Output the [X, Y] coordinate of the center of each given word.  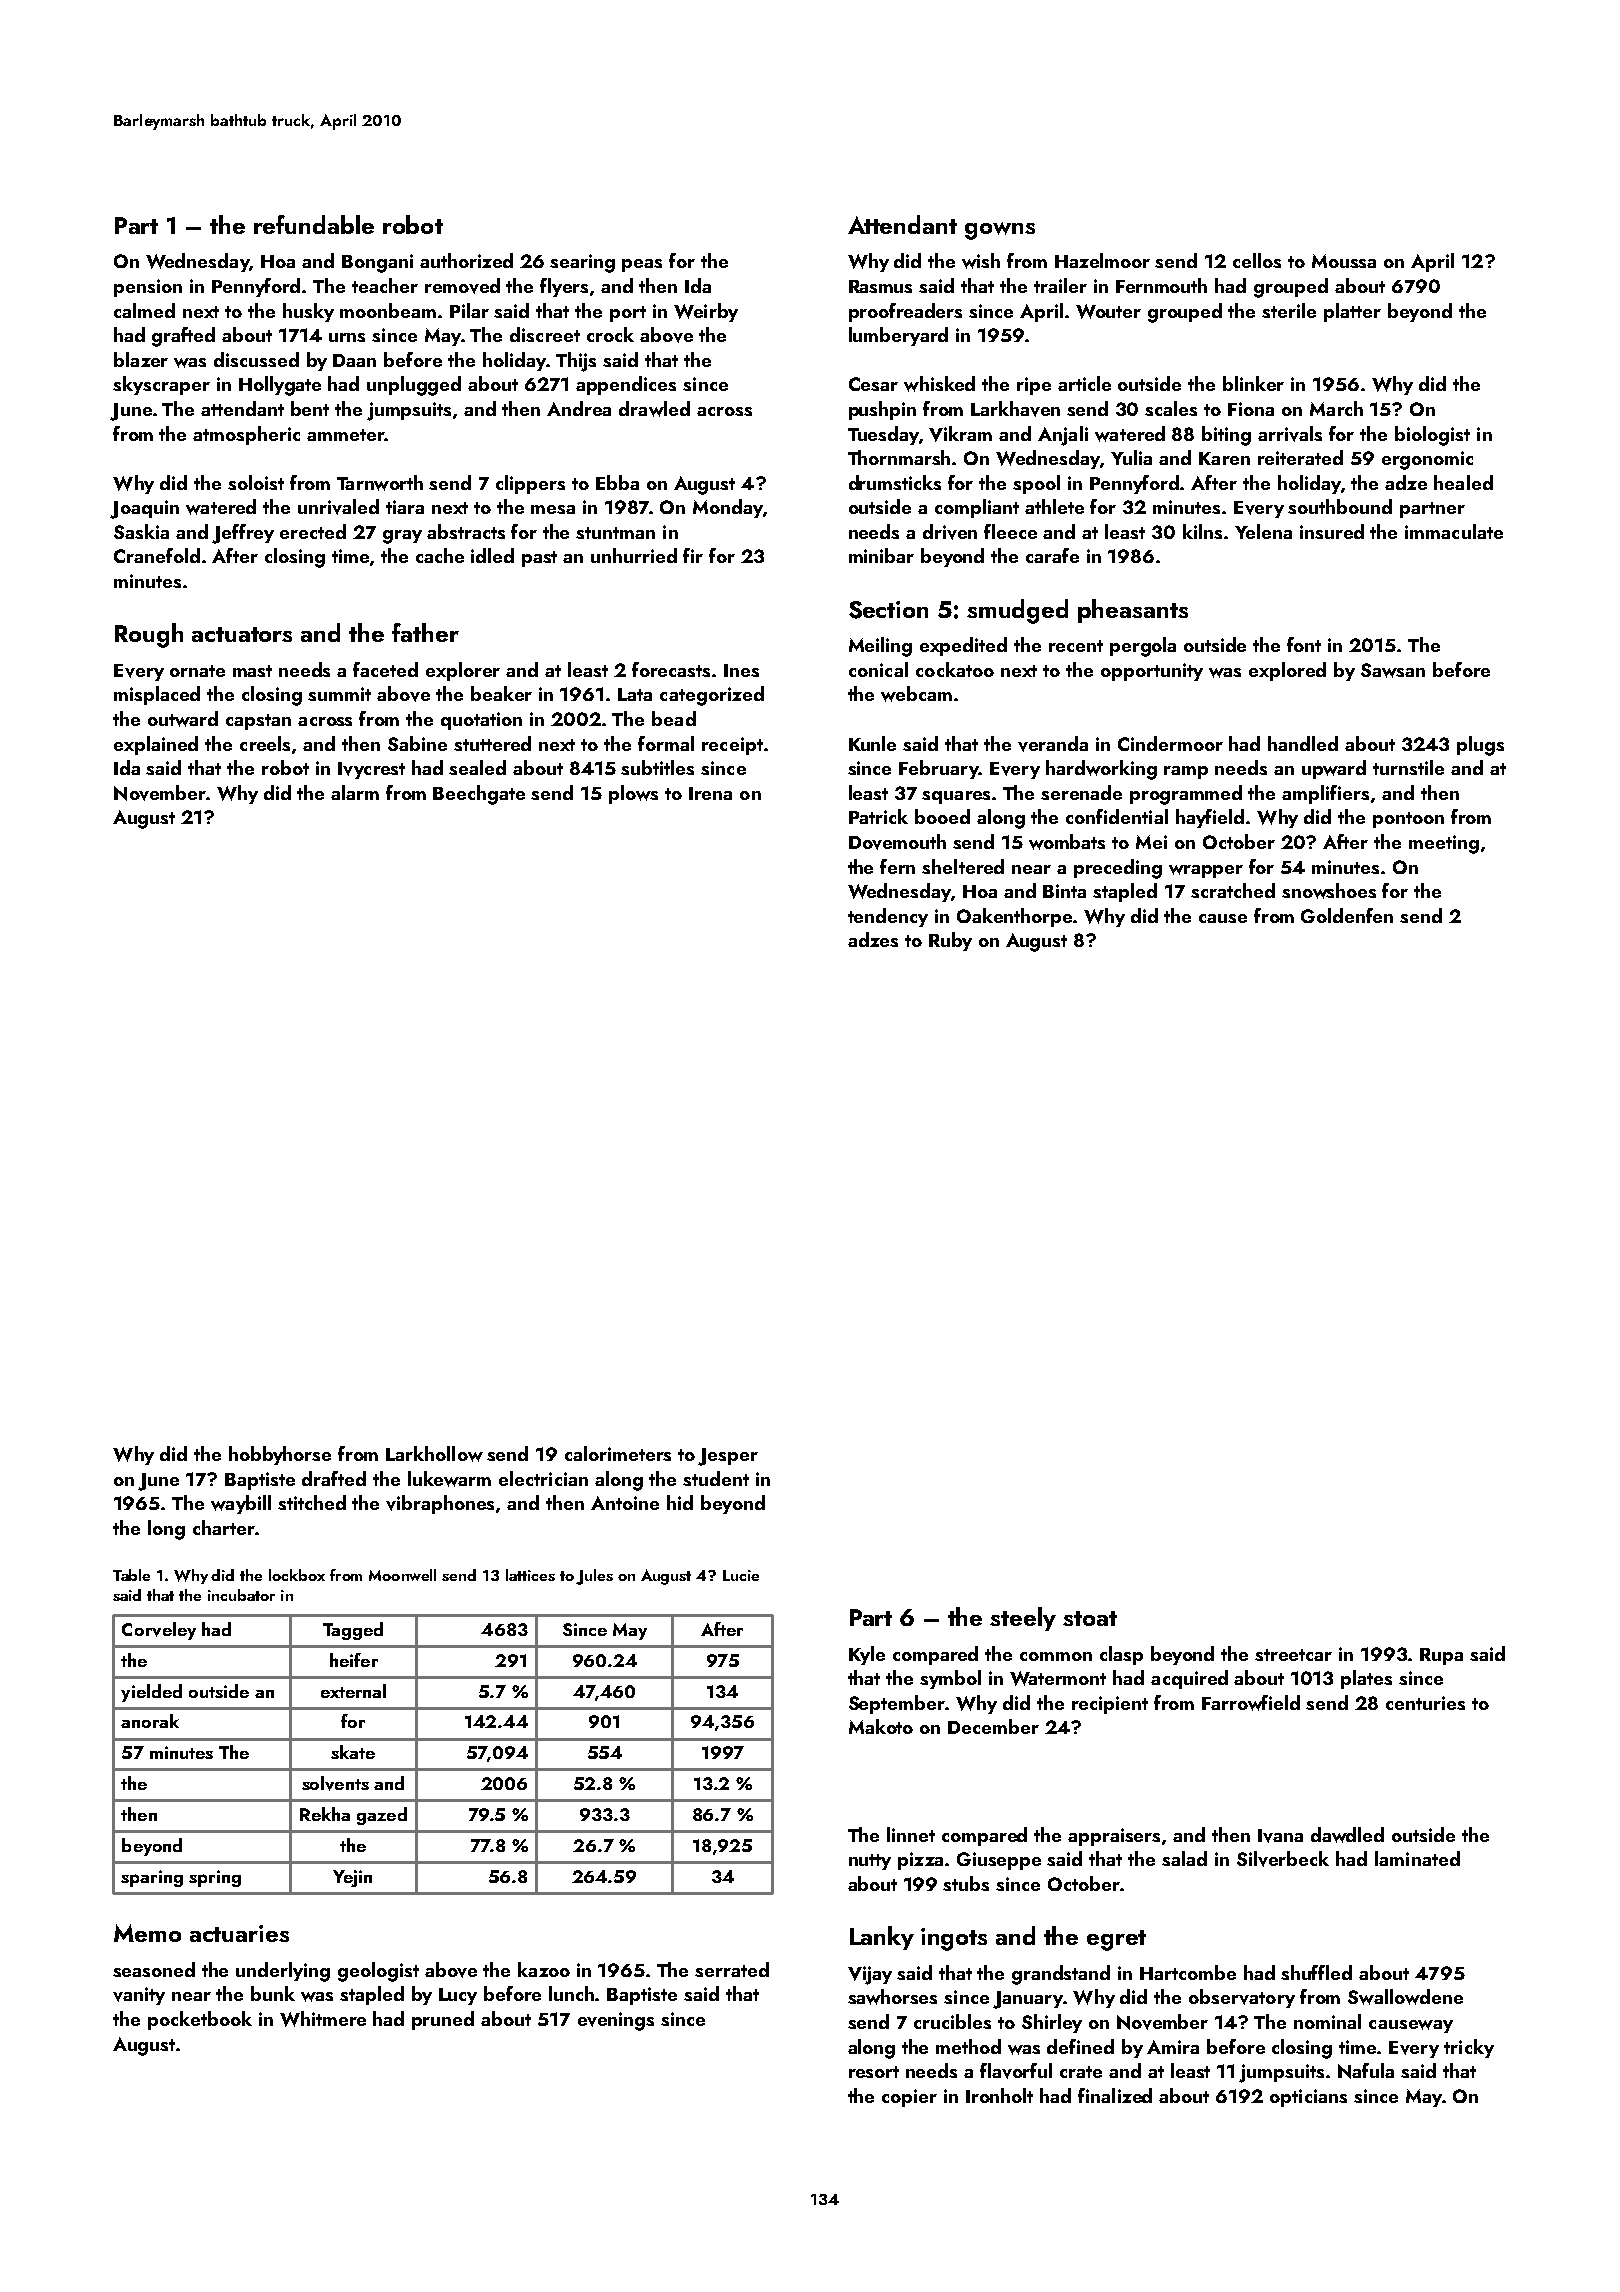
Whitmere [323, 2019]
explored [1287, 671]
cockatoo [955, 669]
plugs [1480, 746]
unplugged [414, 386]
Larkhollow [434, 1454]
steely [1023, 1619]
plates [1366, 1679]
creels [265, 743]
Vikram [960, 434]
